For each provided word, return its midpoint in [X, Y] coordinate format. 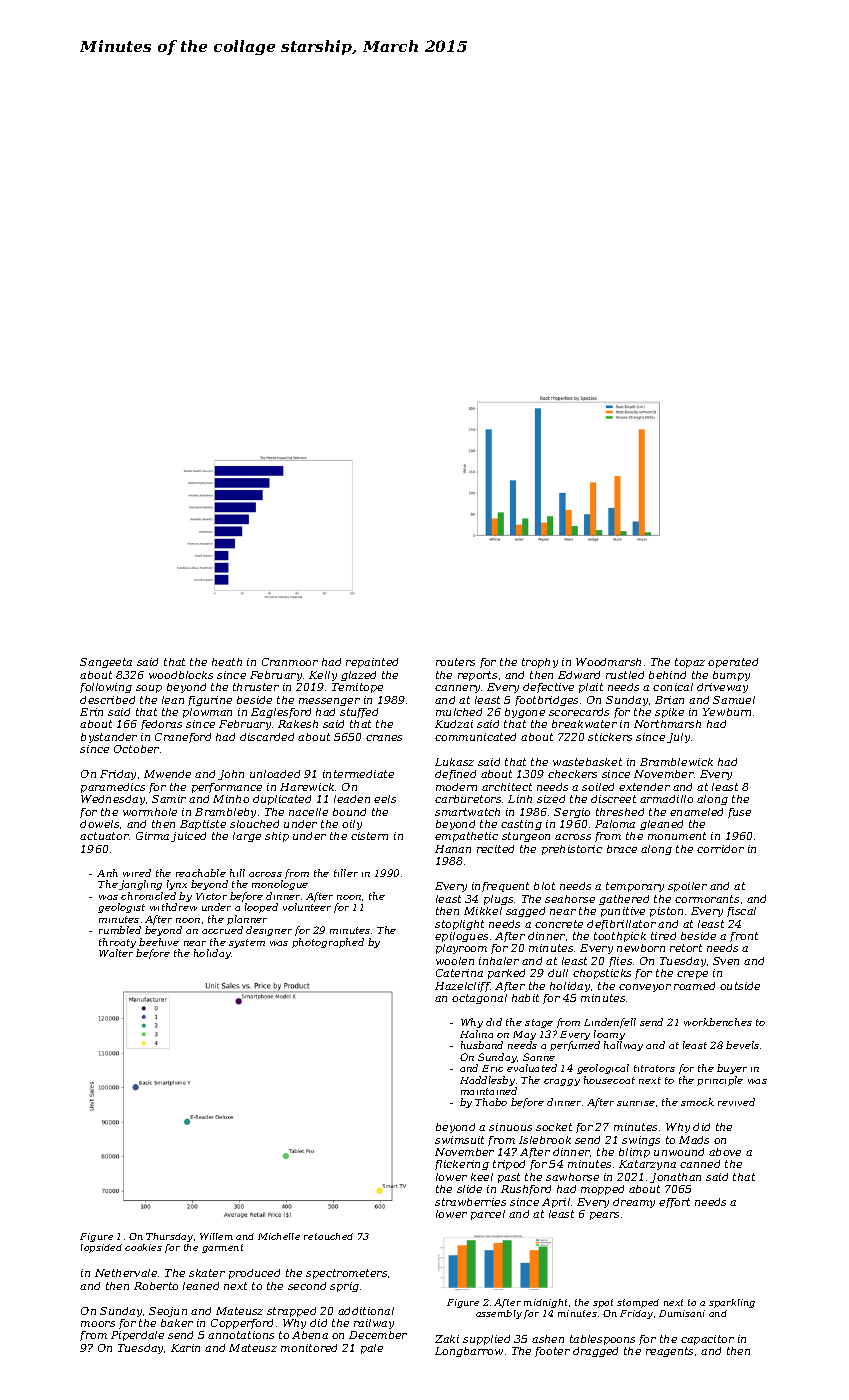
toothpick [620, 937]
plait [591, 688]
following [106, 688]
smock [697, 1102]
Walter [116, 953]
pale [372, 1349]
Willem [216, 1236]
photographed [328, 943]
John [231, 775]
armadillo [666, 799]
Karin [185, 1348]
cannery [457, 689]
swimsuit [459, 1140]
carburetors [468, 799]
